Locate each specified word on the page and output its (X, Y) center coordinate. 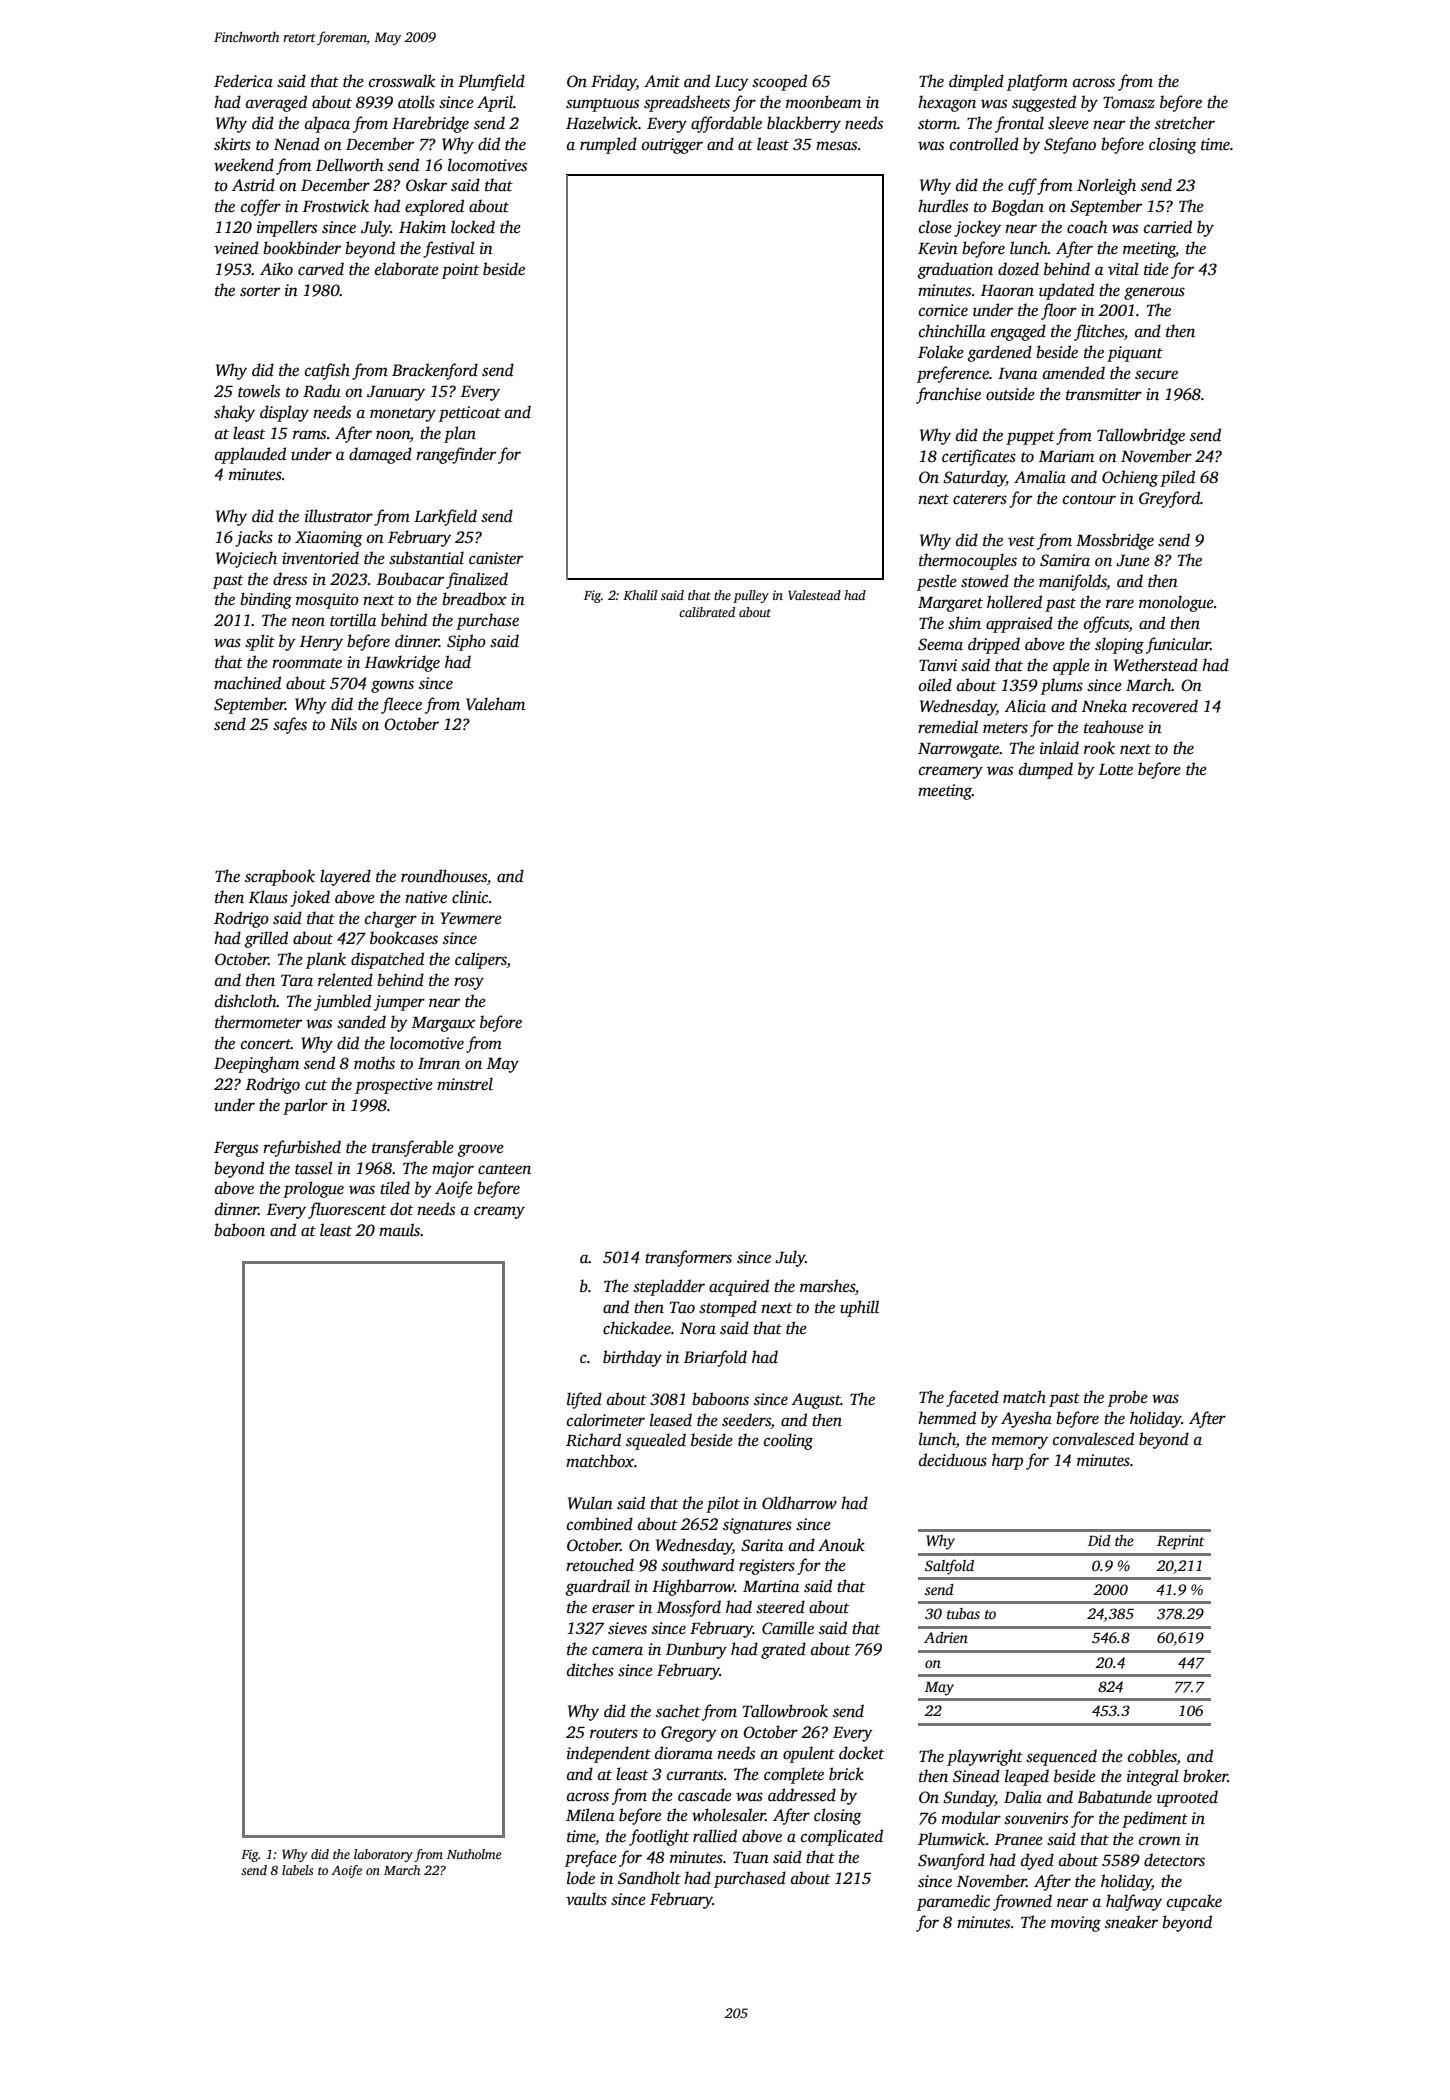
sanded (361, 1022)
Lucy (732, 83)
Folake (941, 352)
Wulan (590, 1503)
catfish (327, 371)
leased (671, 1420)
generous (1154, 293)
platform (1037, 82)
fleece (401, 705)
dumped (1046, 770)
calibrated (707, 612)
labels (297, 1870)
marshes (827, 1286)
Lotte (1116, 770)
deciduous (953, 1460)
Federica (243, 81)
